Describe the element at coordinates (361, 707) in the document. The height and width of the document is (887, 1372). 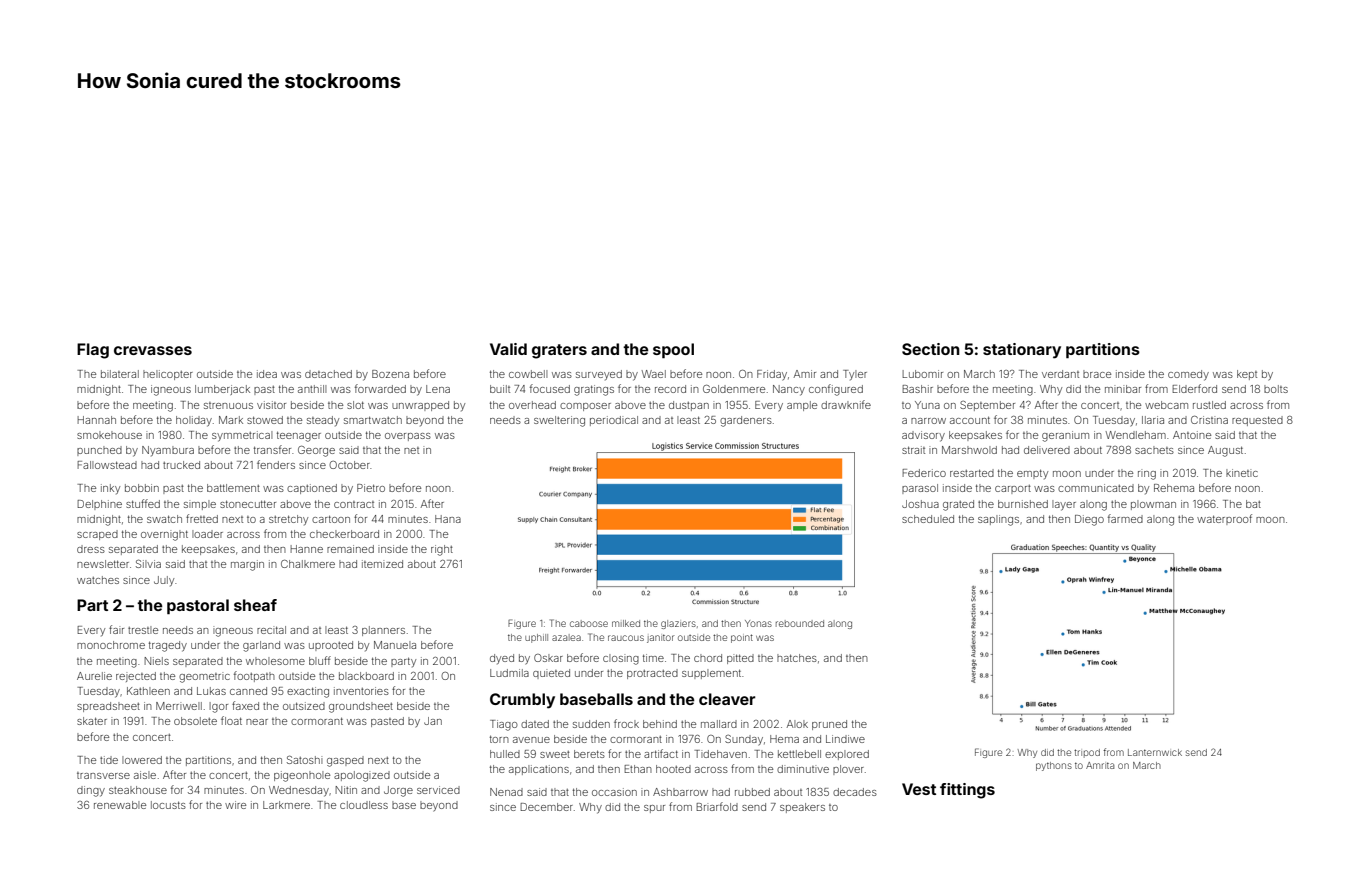
I see `groundsheet` at that location.
